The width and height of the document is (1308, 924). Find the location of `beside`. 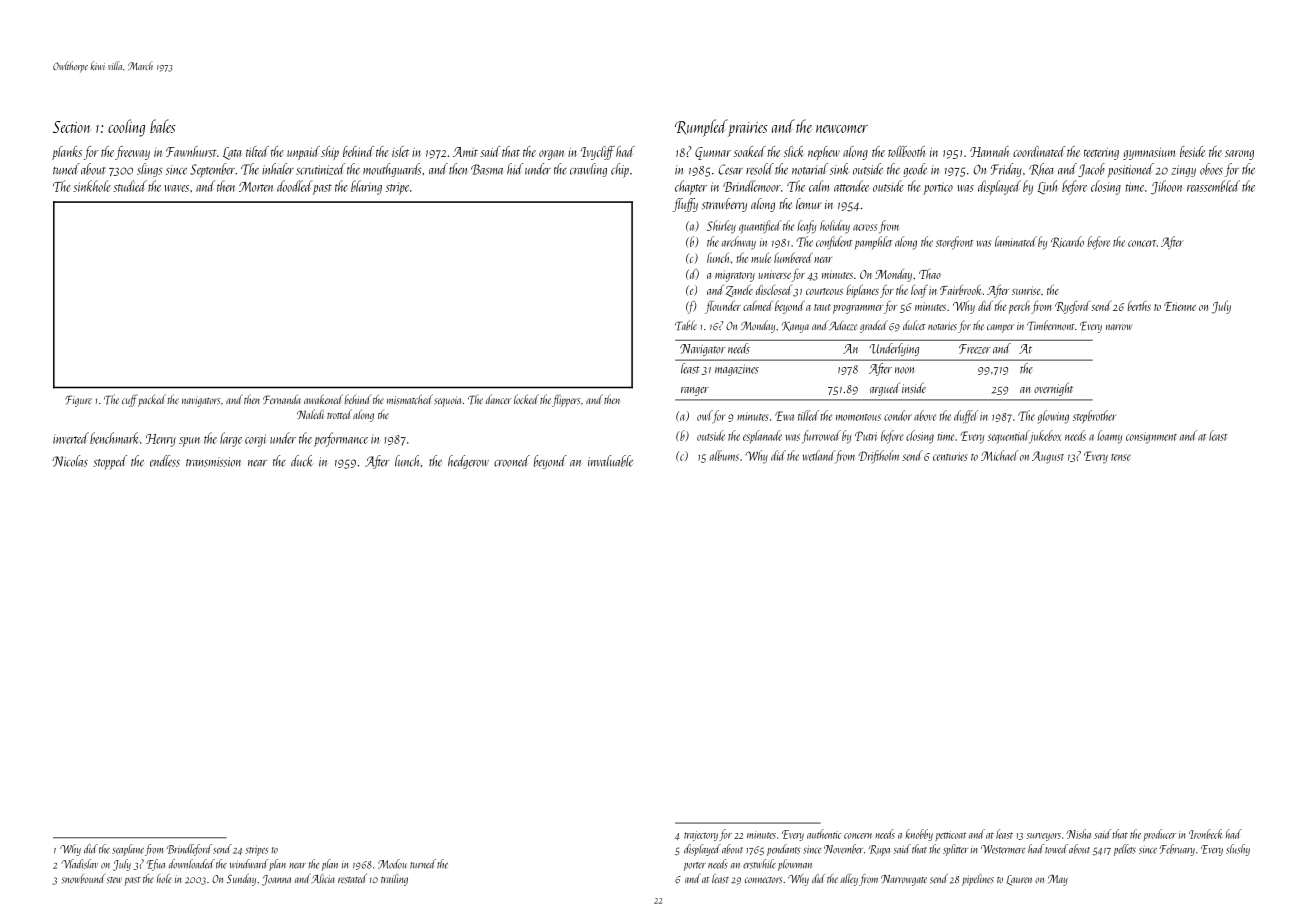

beside is located at coordinates (1192, 151).
